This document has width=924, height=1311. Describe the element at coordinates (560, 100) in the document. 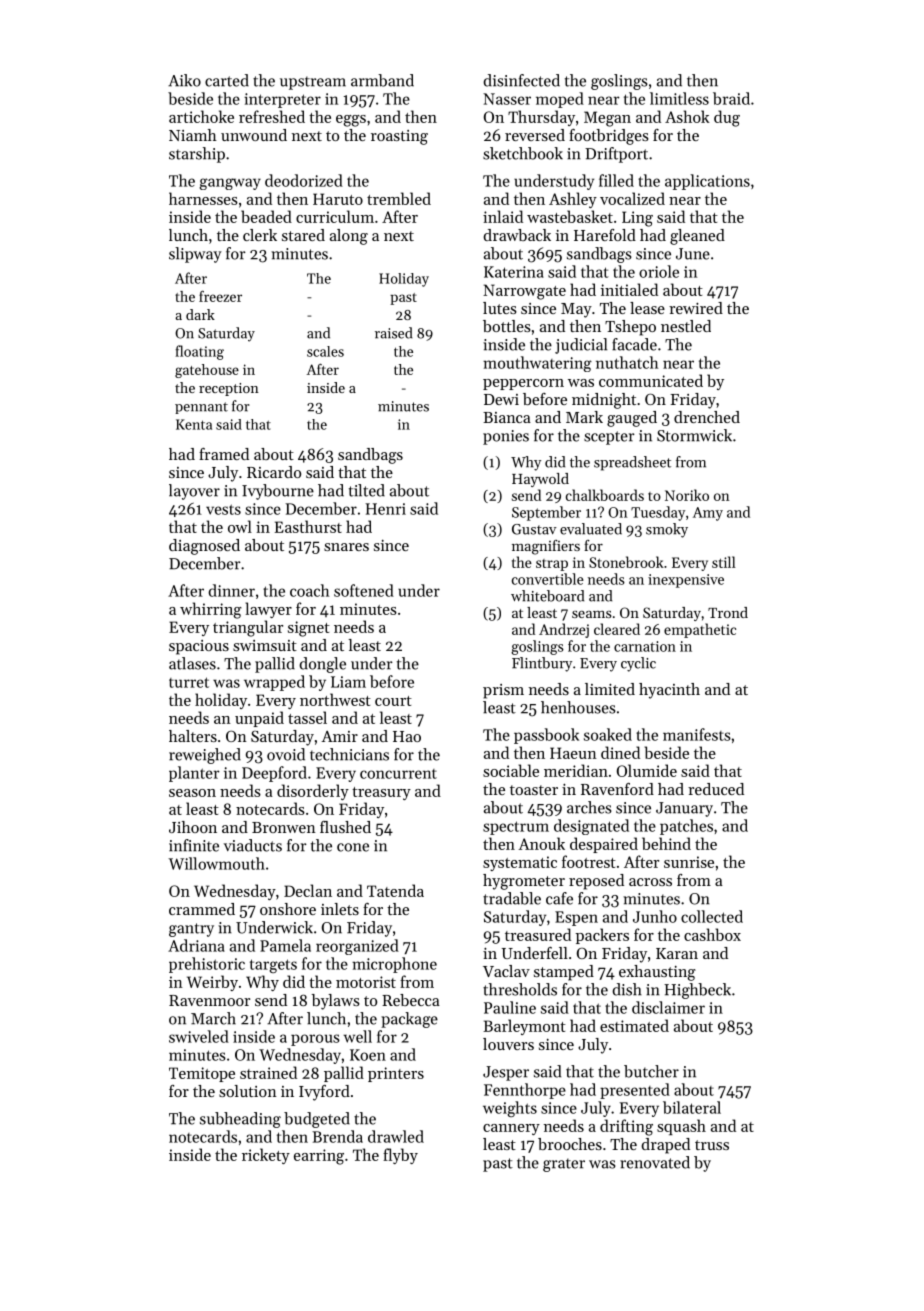

I see `moped` at that location.
